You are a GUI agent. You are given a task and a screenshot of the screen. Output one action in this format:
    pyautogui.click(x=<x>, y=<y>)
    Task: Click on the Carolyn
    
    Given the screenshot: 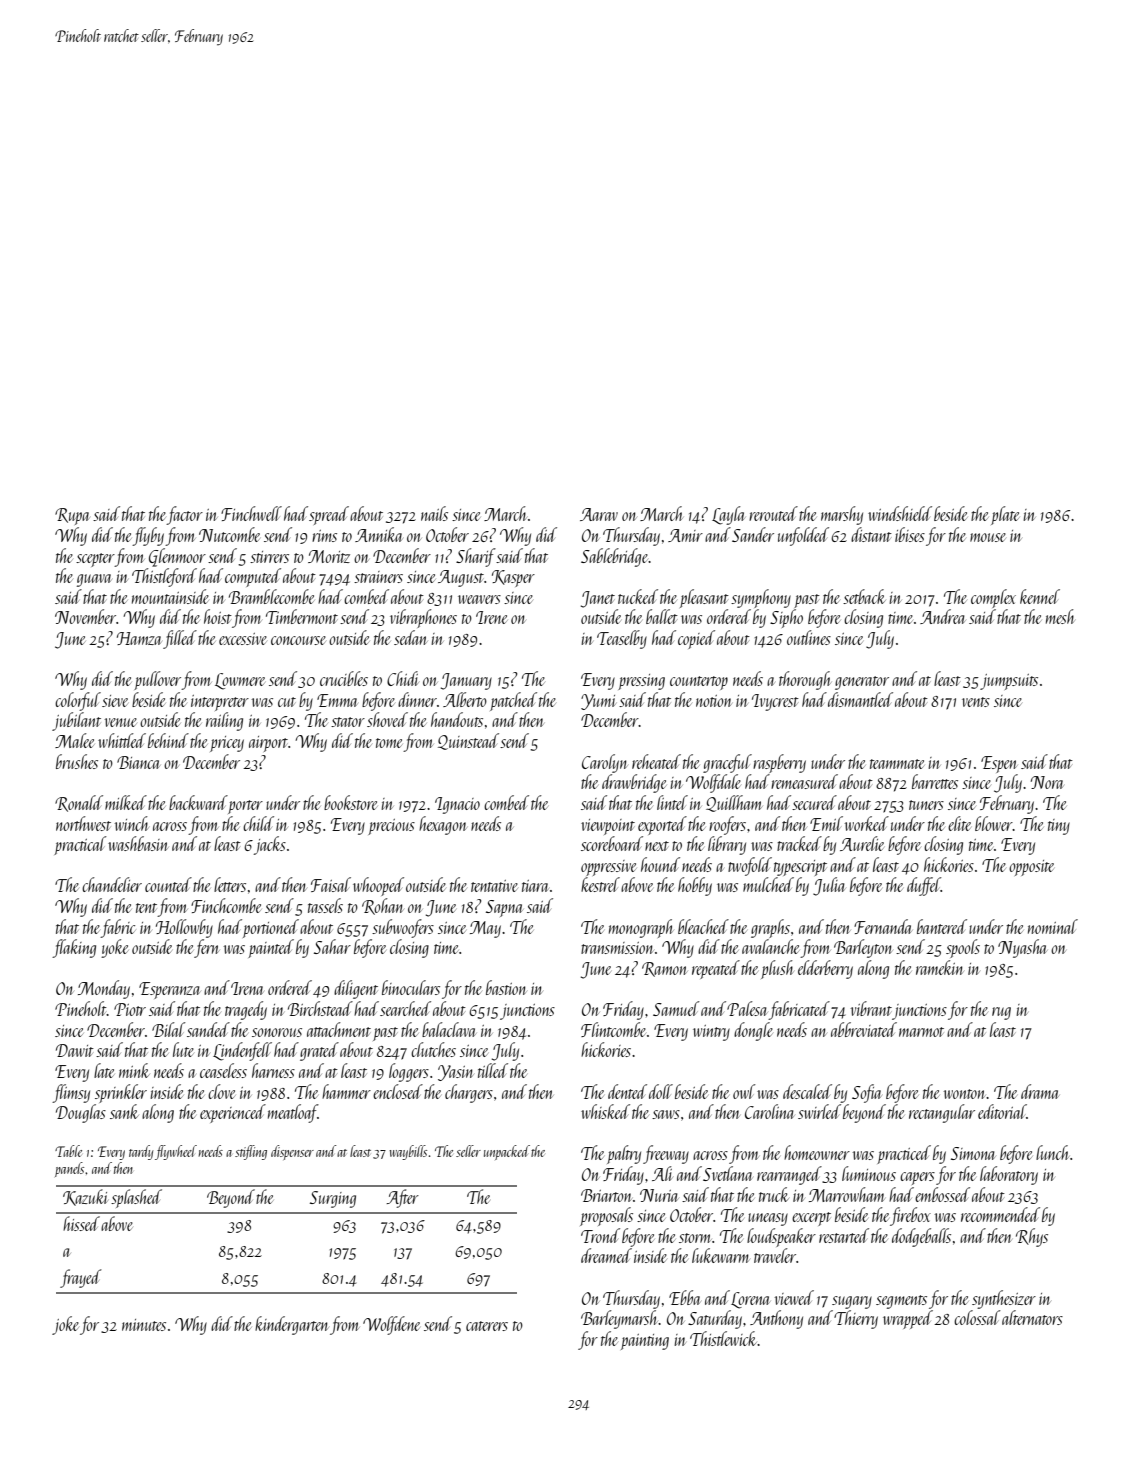 What is the action you would take?
    pyautogui.click(x=605, y=763)
